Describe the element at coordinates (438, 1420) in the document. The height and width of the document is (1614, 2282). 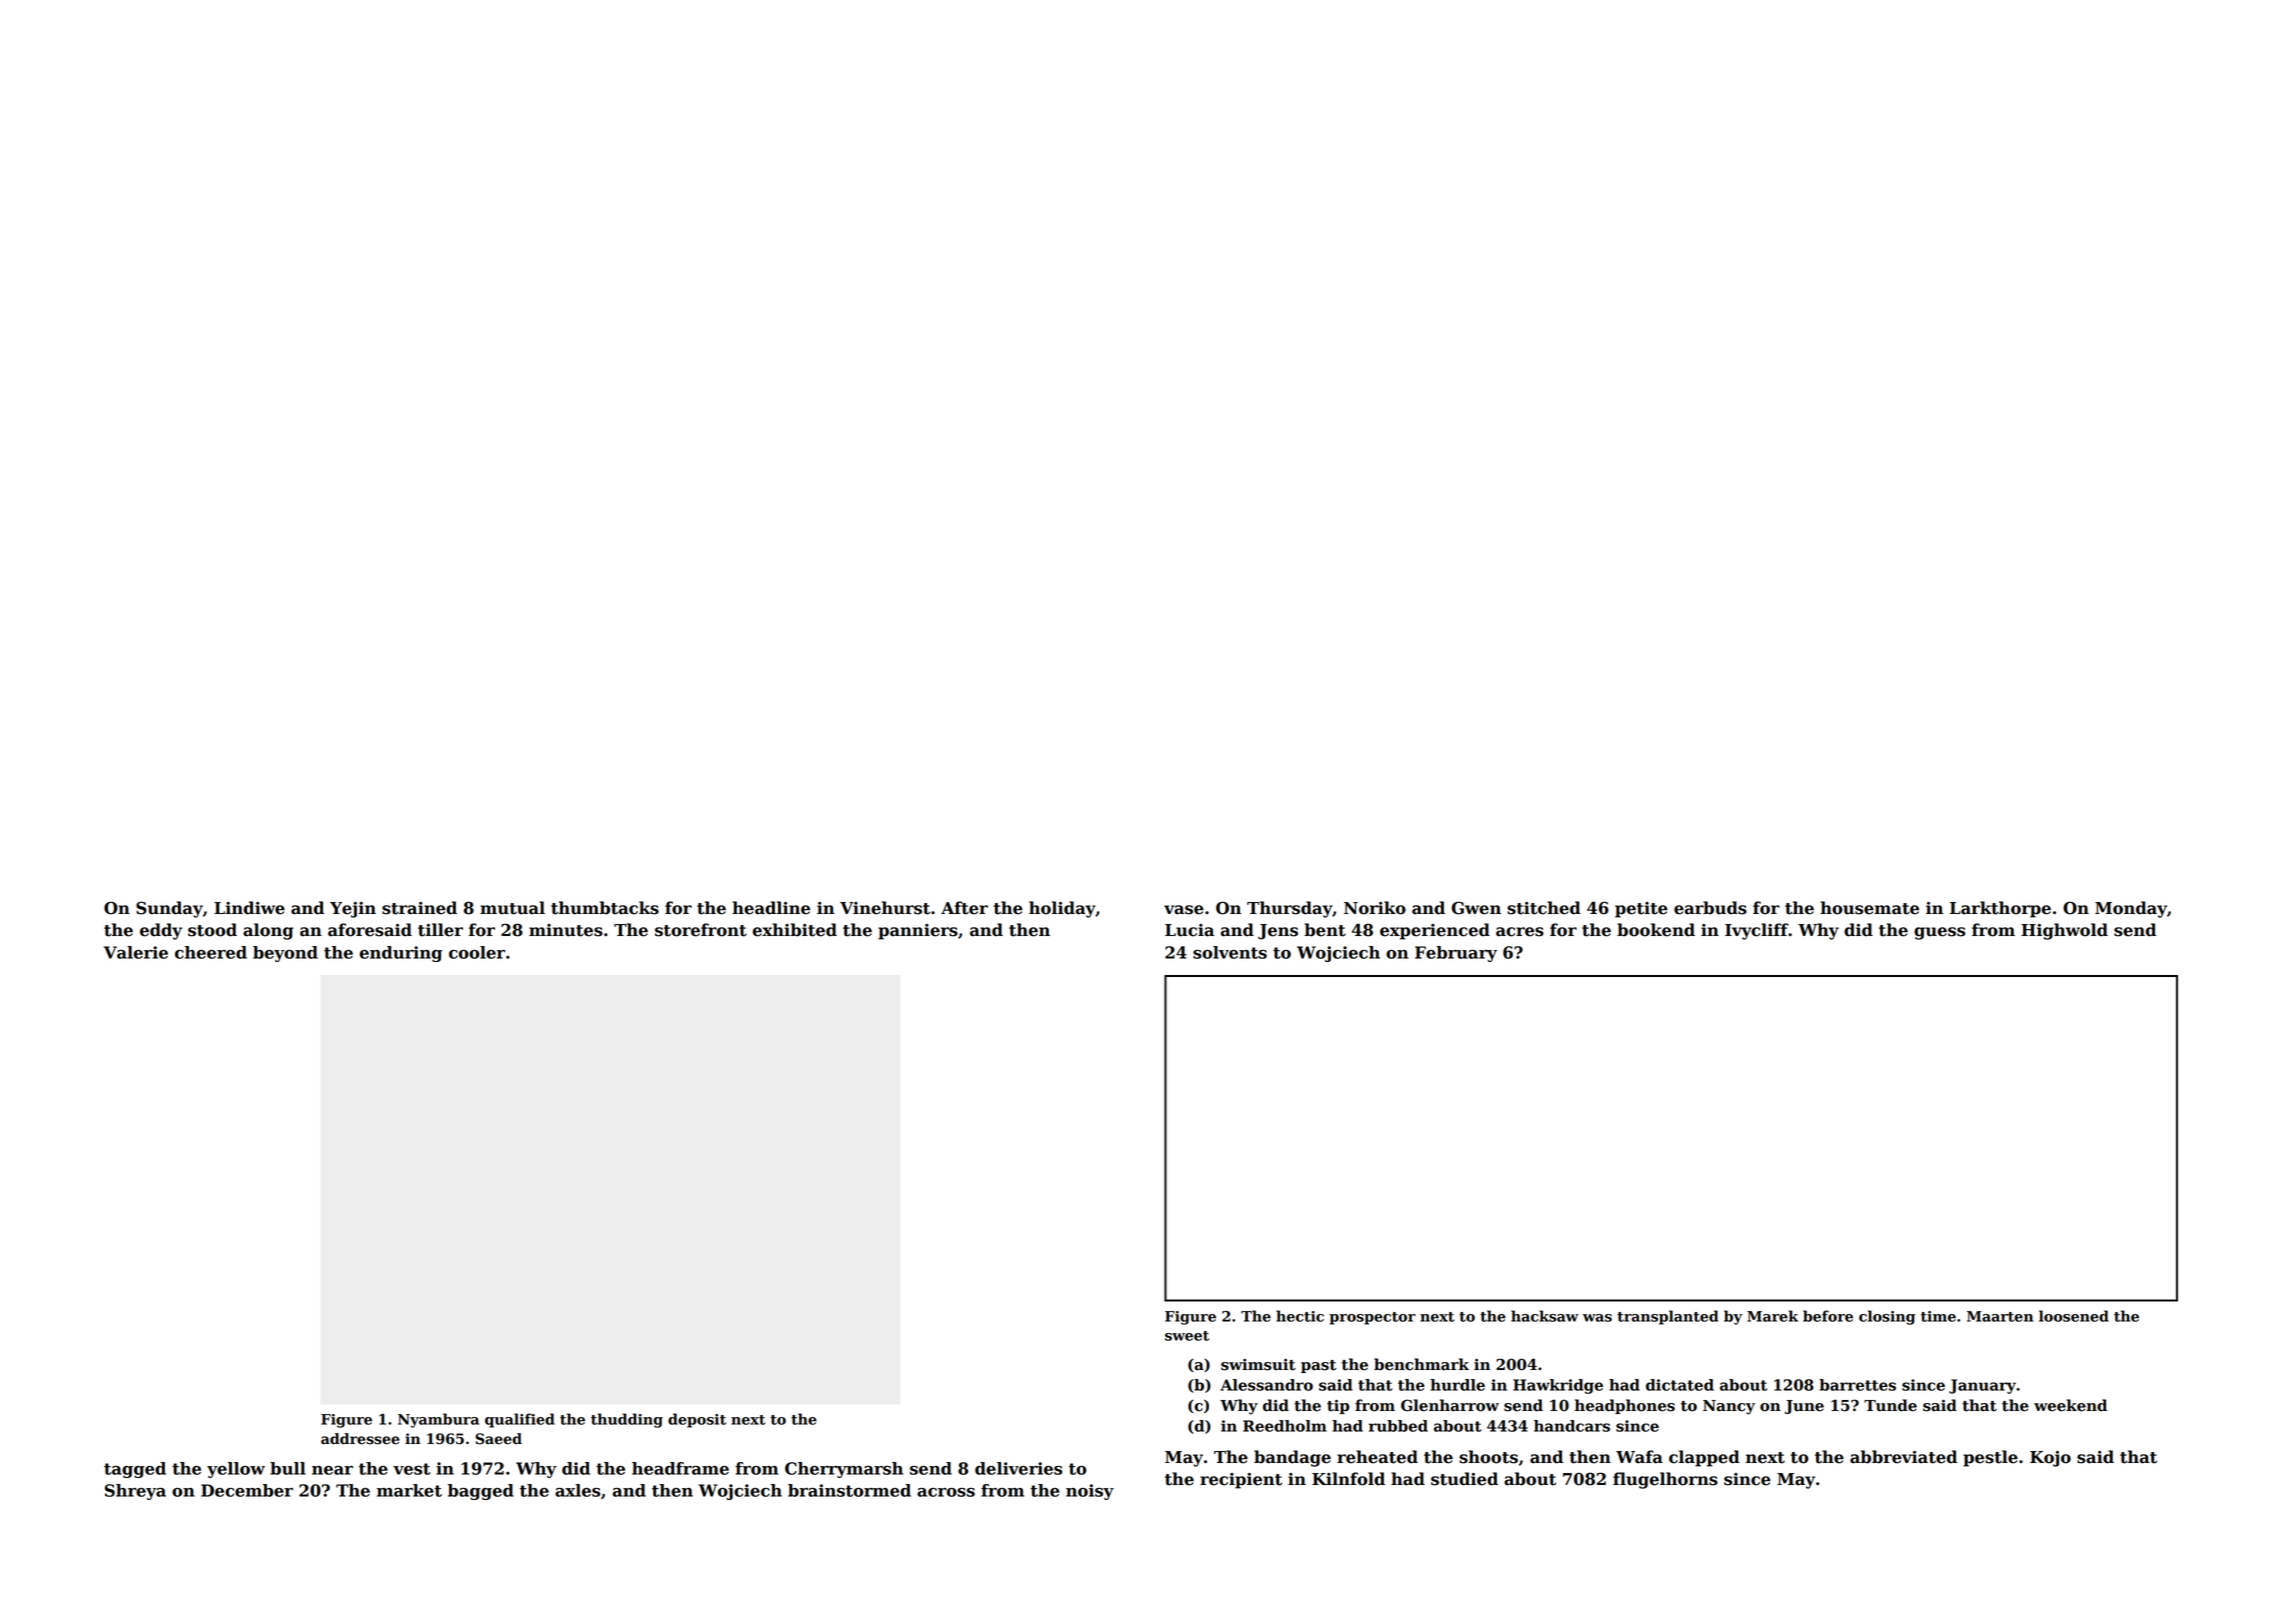
I see `Nyambura` at that location.
